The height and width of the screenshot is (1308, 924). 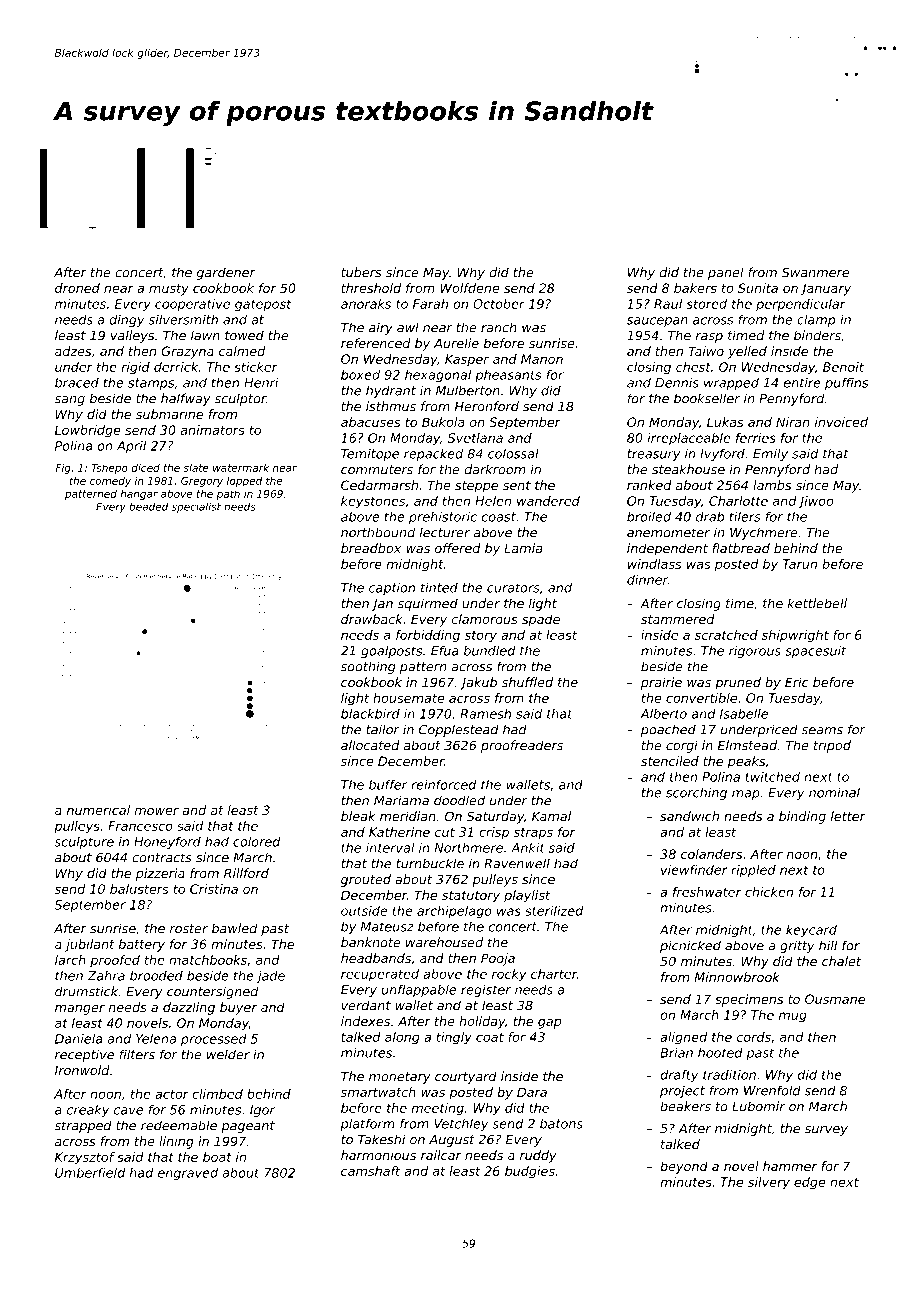 What do you see at coordinates (712, 854) in the screenshot?
I see `colanders` at bounding box center [712, 854].
